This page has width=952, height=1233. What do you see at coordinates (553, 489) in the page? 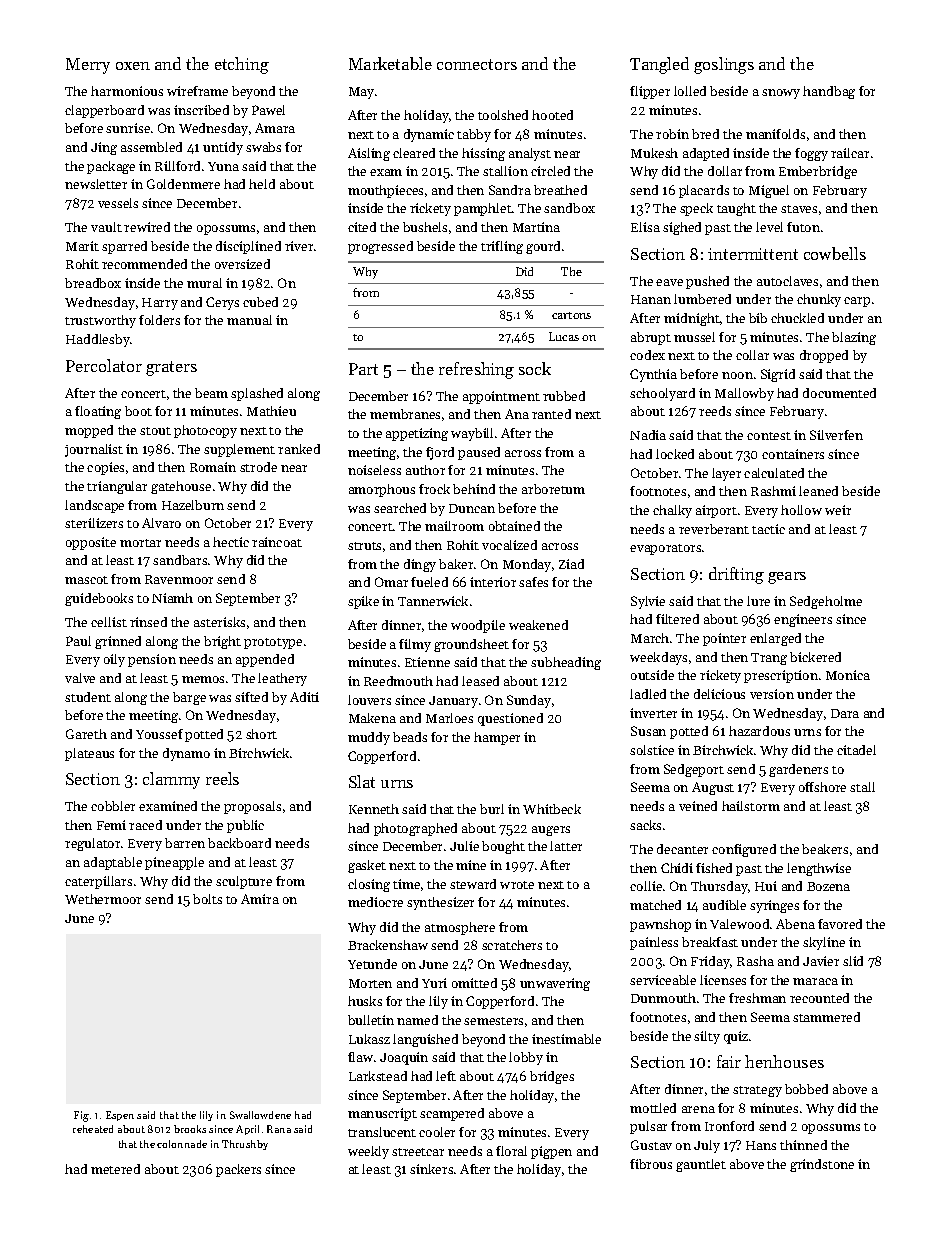
I see `arboretum` at bounding box center [553, 489].
